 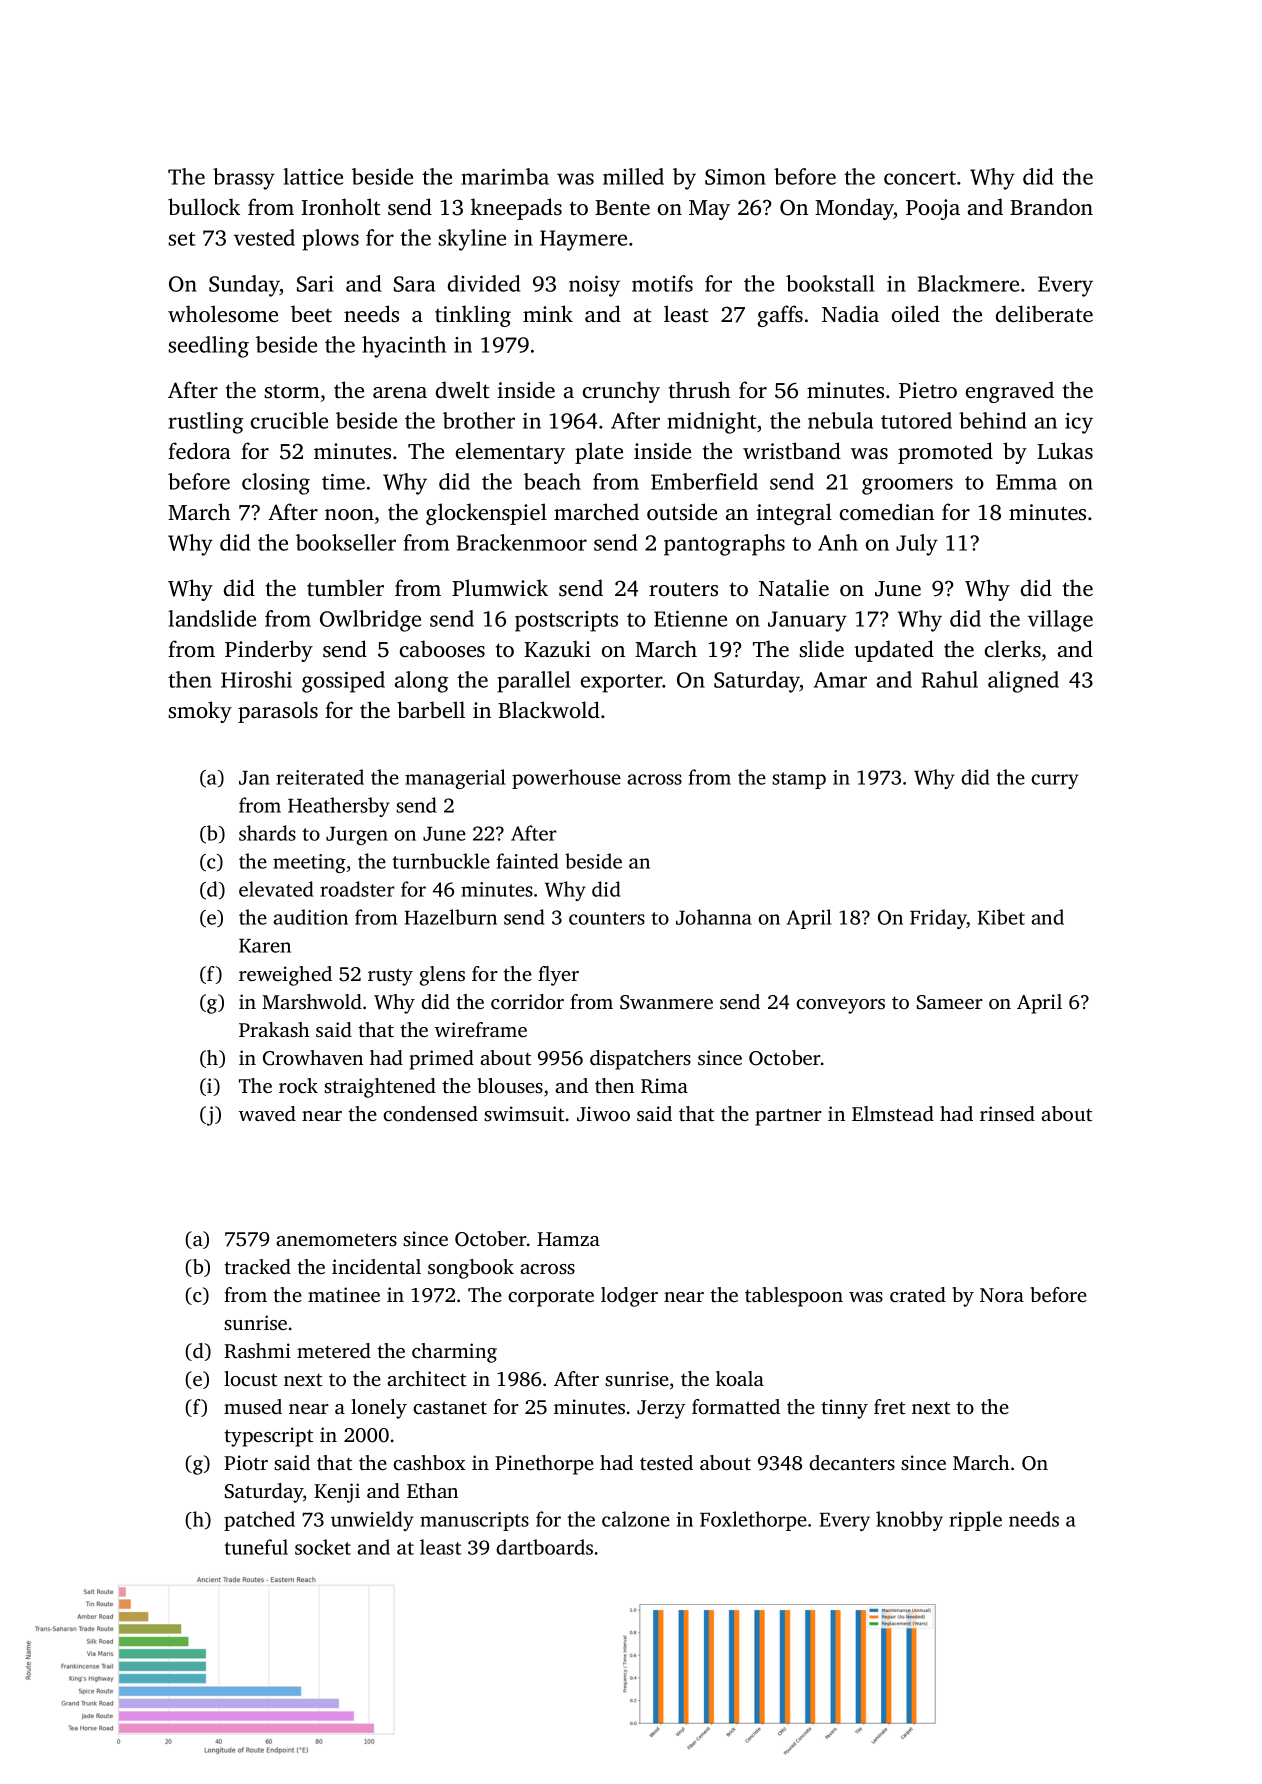 What do you see at coordinates (666, 1002) in the document?
I see `Swanmere` at bounding box center [666, 1002].
